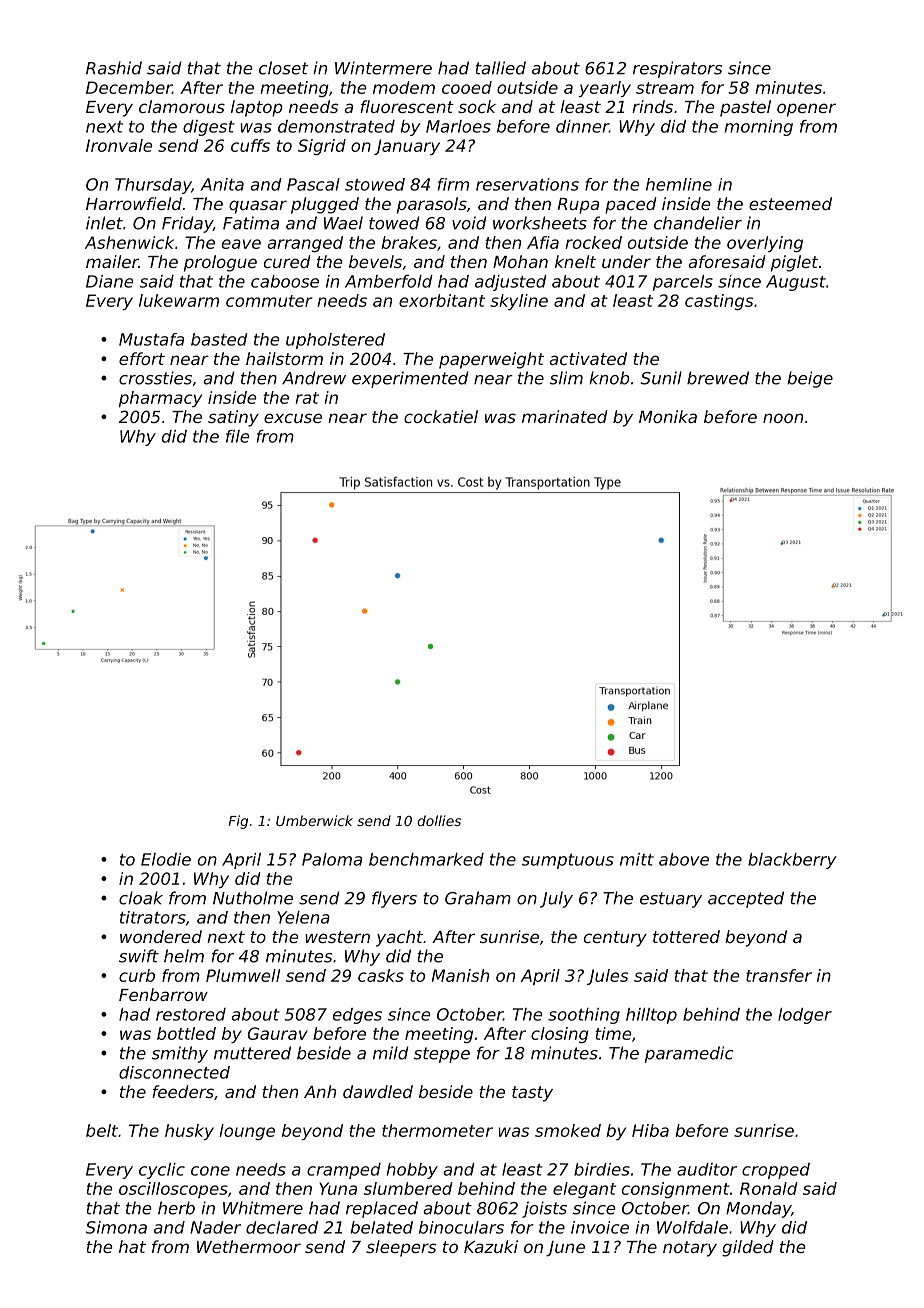  What do you see at coordinates (407, 106) in the screenshot?
I see `fluorescent` at bounding box center [407, 106].
